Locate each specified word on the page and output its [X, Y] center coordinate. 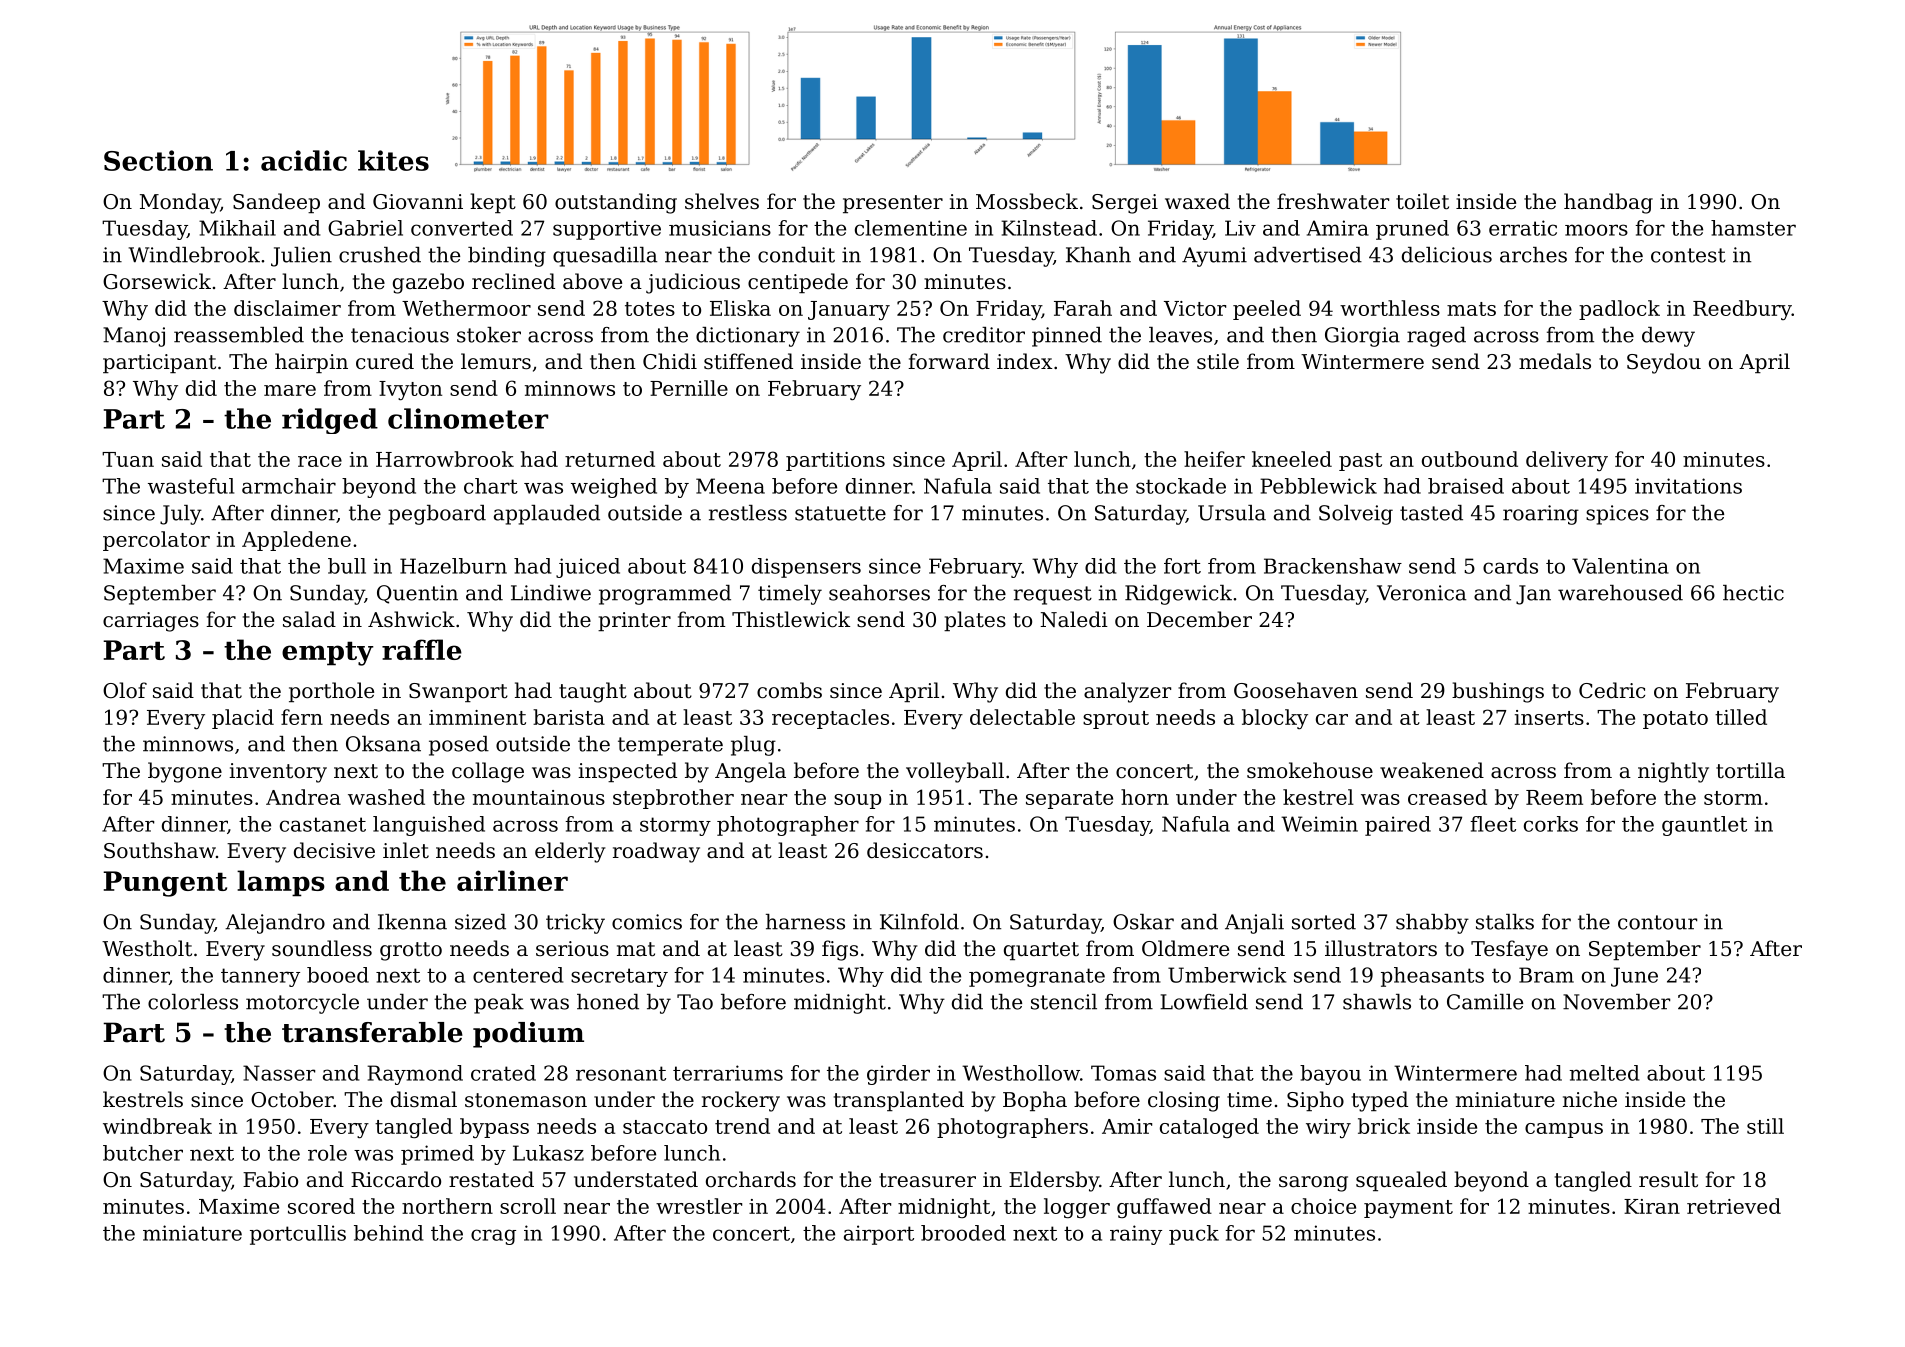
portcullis [298, 1235]
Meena [730, 486]
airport [879, 1235]
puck [1194, 1235]
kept [493, 203]
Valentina [1620, 566]
